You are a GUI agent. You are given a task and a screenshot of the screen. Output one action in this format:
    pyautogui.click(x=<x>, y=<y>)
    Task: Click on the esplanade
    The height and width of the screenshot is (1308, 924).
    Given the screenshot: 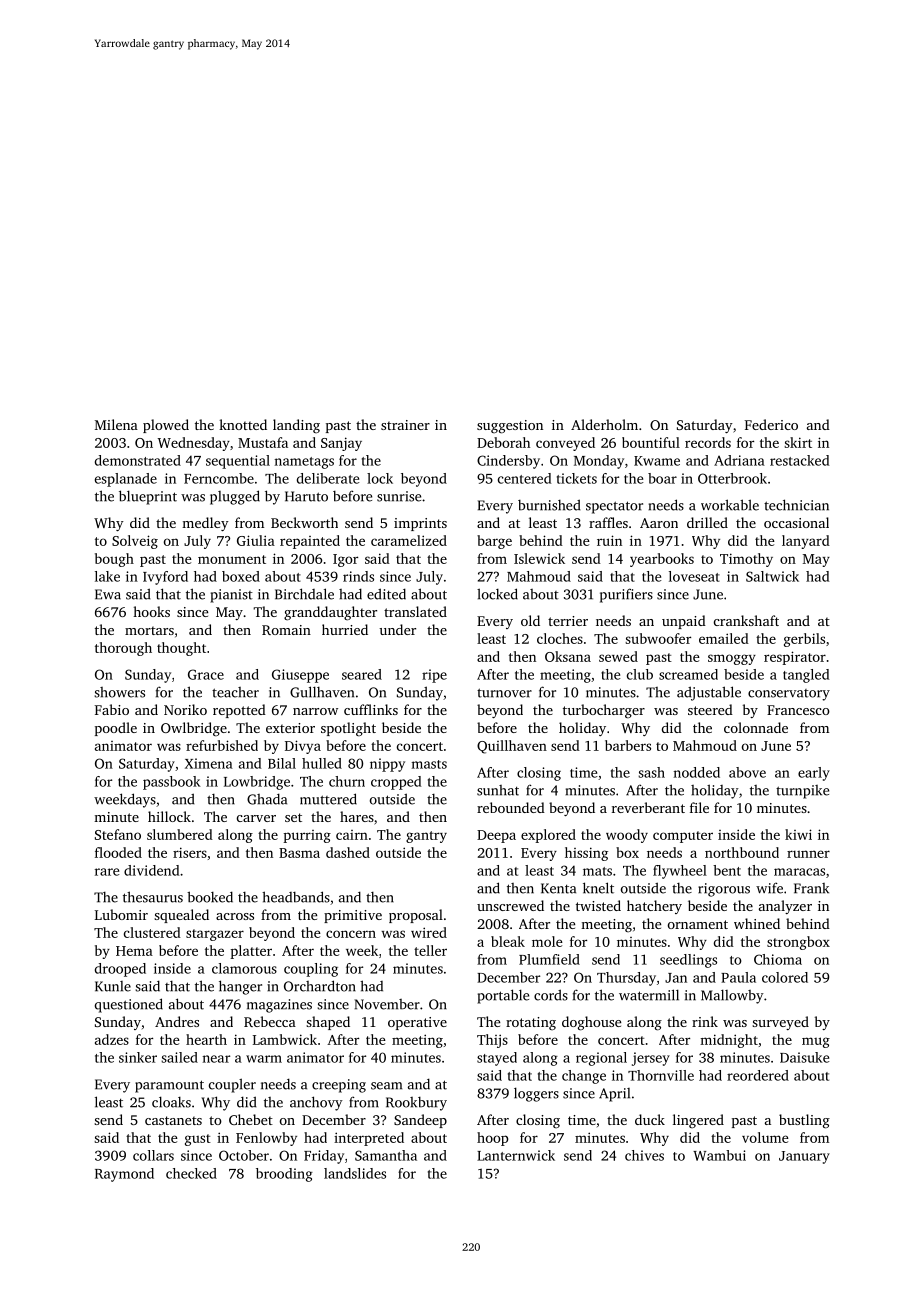 What is the action you would take?
    pyautogui.click(x=126, y=480)
